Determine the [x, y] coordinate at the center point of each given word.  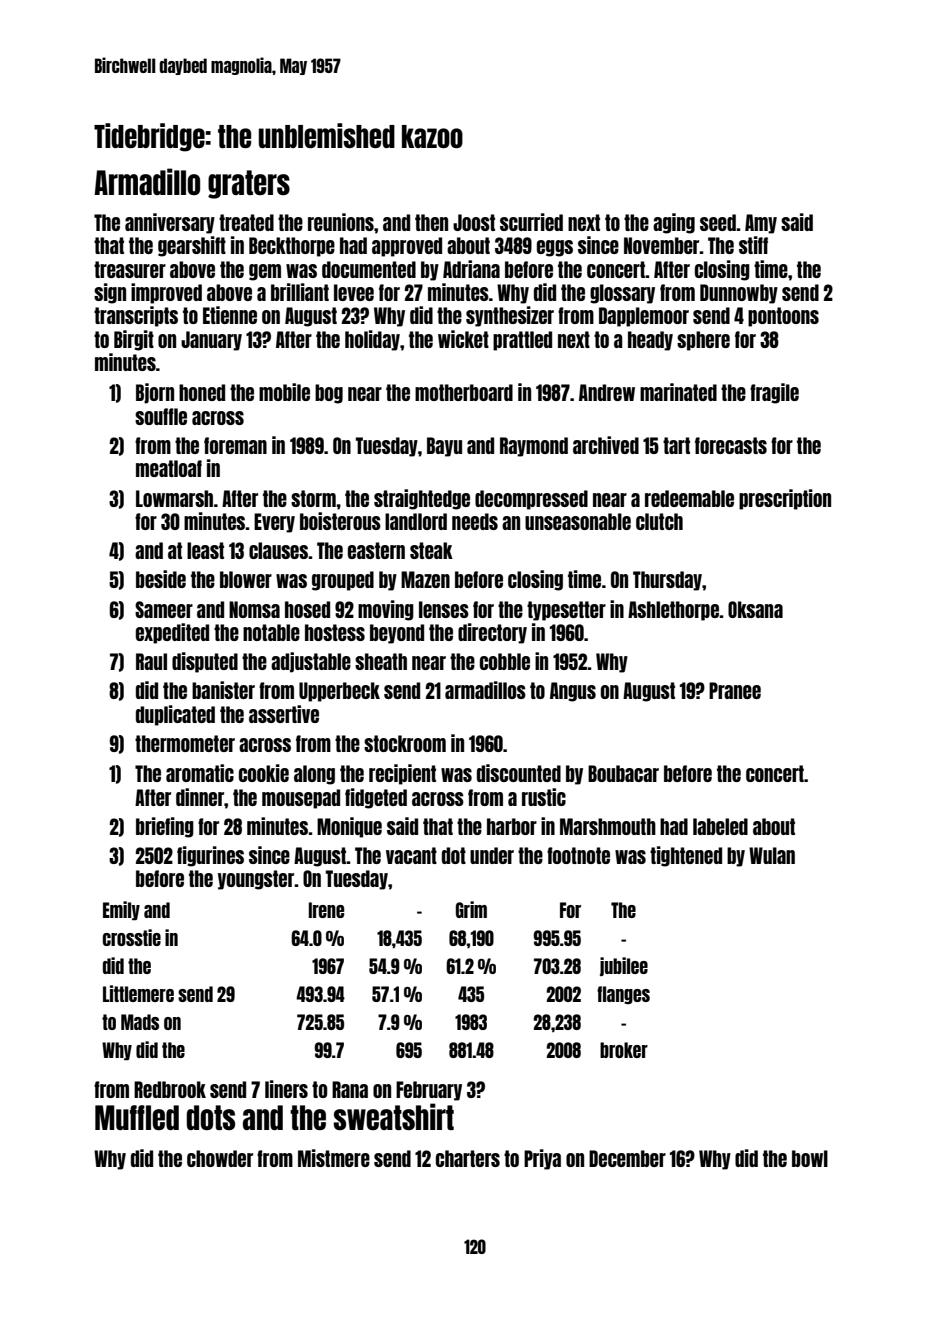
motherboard [464, 392]
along [314, 775]
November [662, 245]
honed [202, 392]
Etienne [230, 315]
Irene [326, 910]
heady [650, 341]
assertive [284, 714]
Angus [573, 692]
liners [286, 1089]
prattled [522, 341]
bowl [810, 1158]
